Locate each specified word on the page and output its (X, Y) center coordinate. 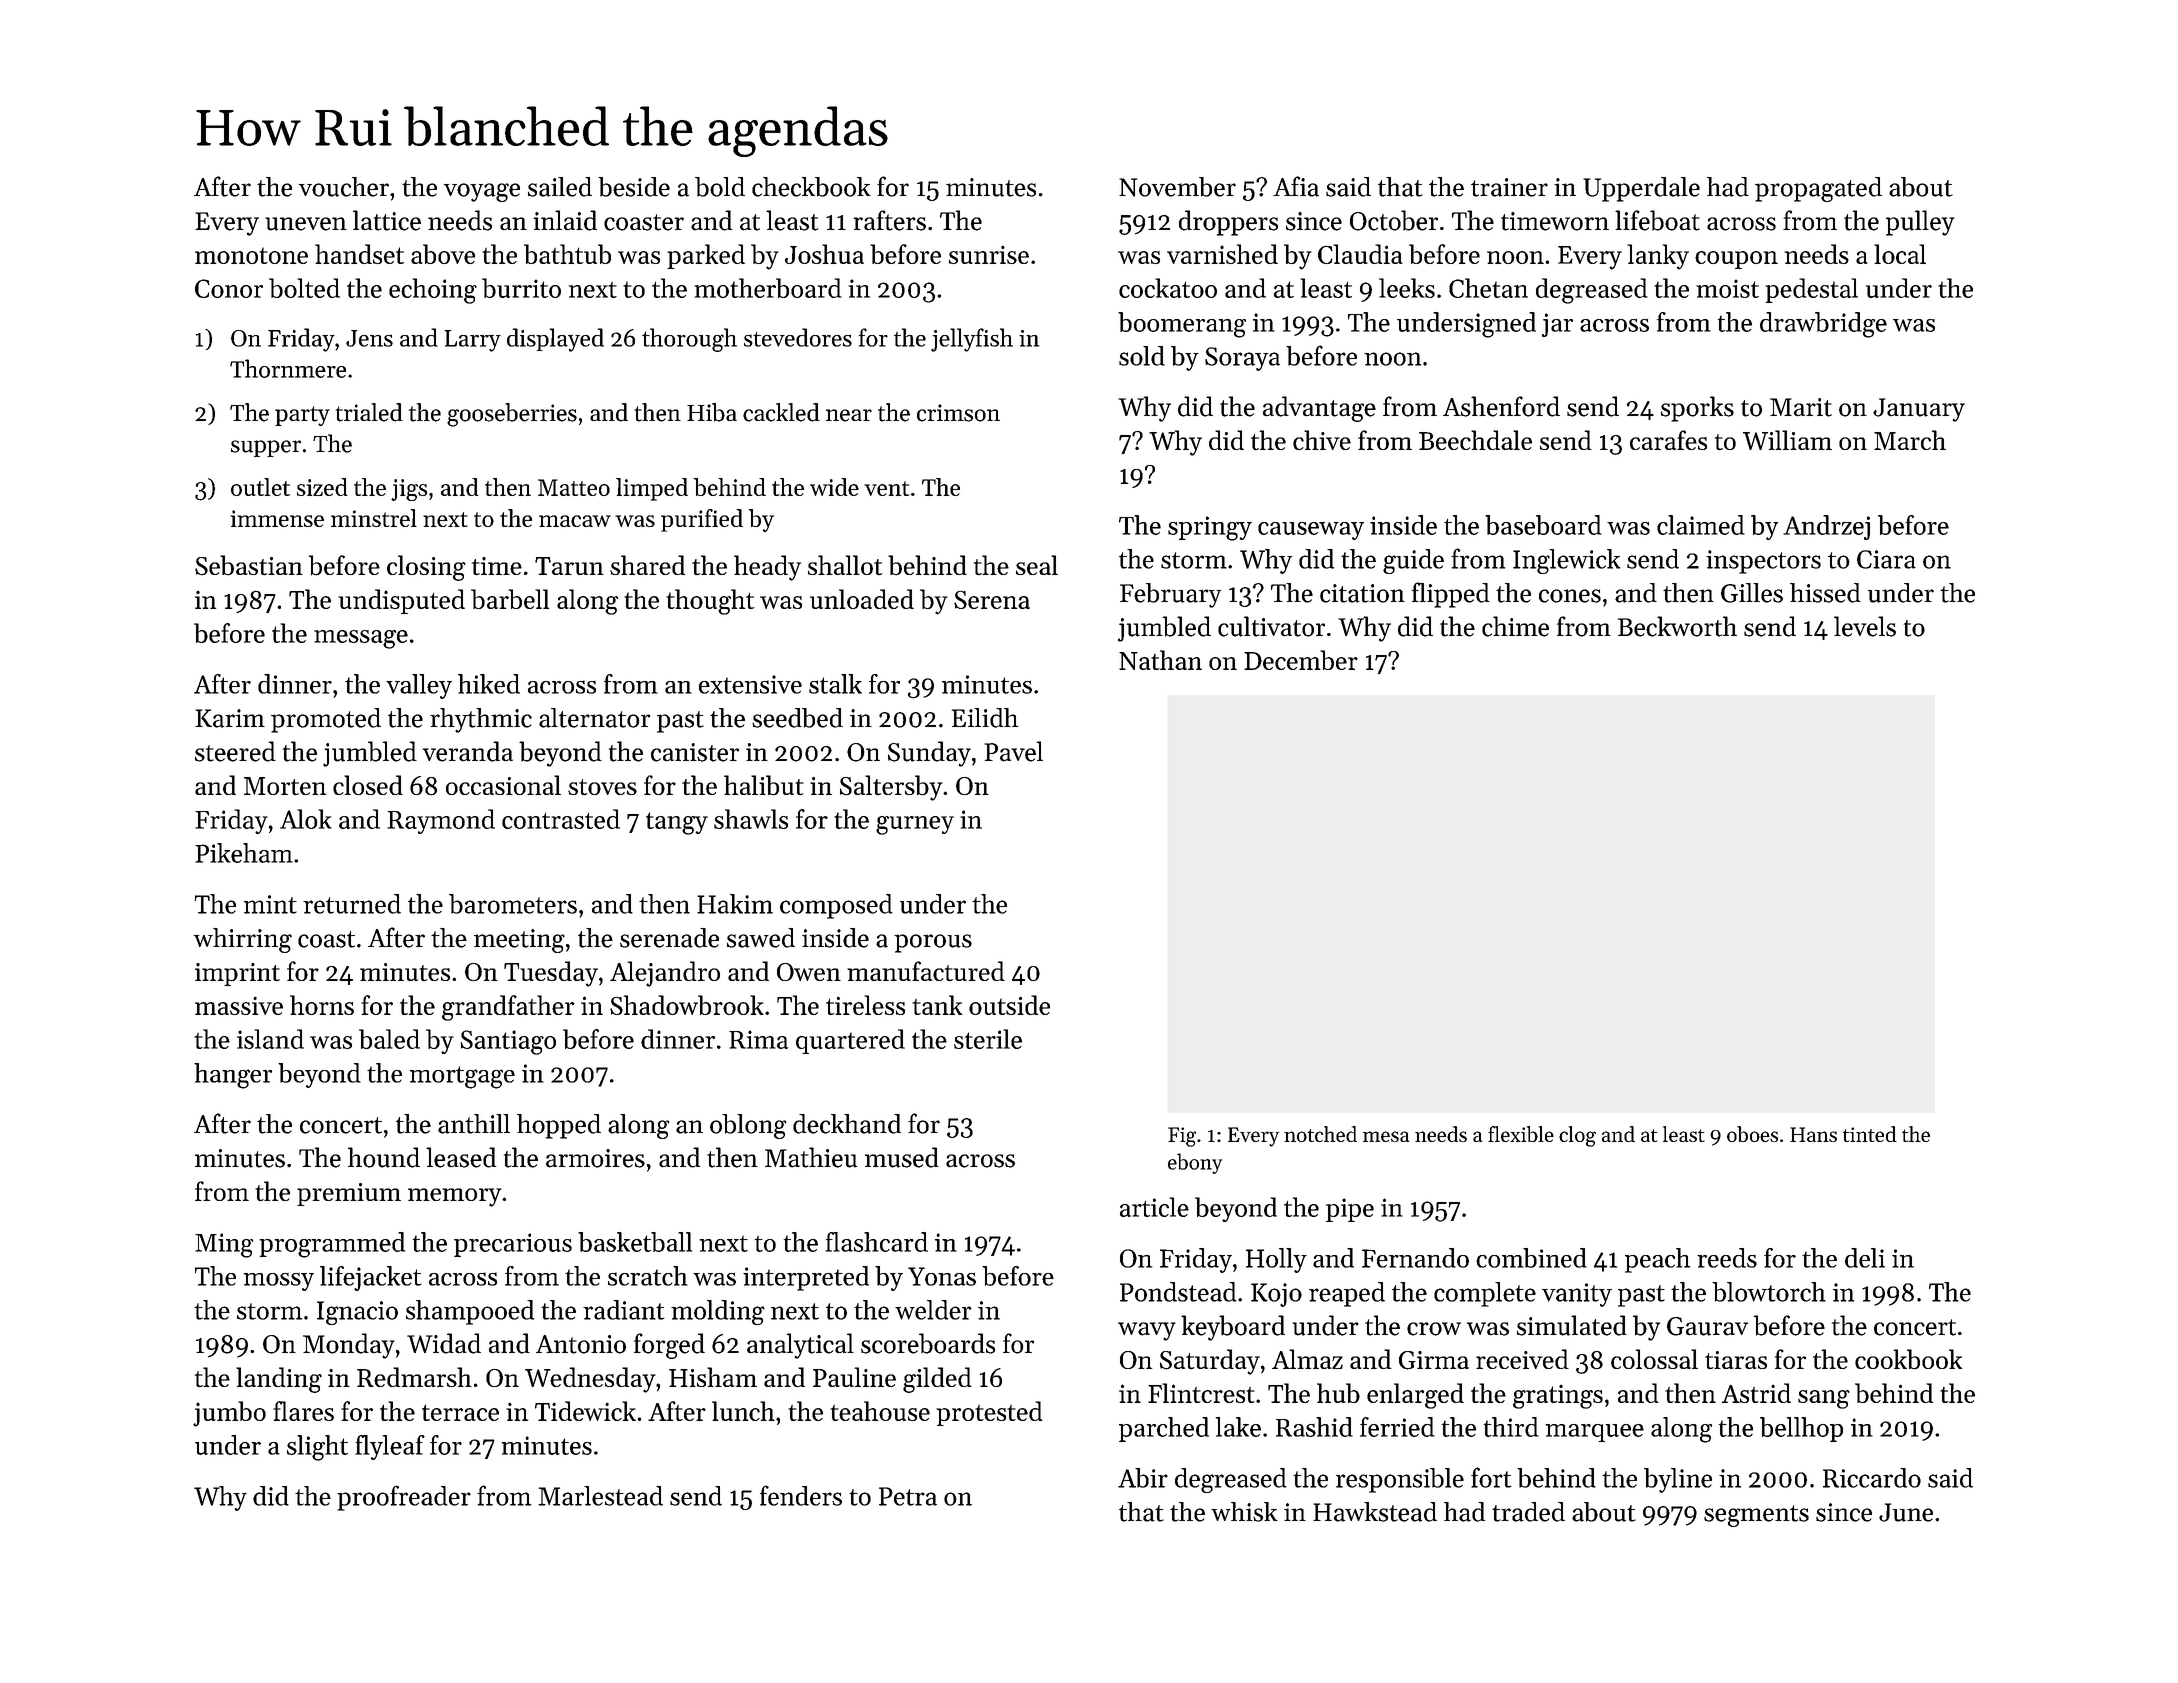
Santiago (508, 1042)
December (1301, 660)
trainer (1509, 187)
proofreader (404, 1498)
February (1170, 595)
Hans (1813, 1134)
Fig (1182, 1137)
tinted (1870, 1134)
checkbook (811, 187)
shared (647, 565)
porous (933, 943)
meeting (519, 941)
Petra (908, 1496)
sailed (560, 187)
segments (1756, 1516)
